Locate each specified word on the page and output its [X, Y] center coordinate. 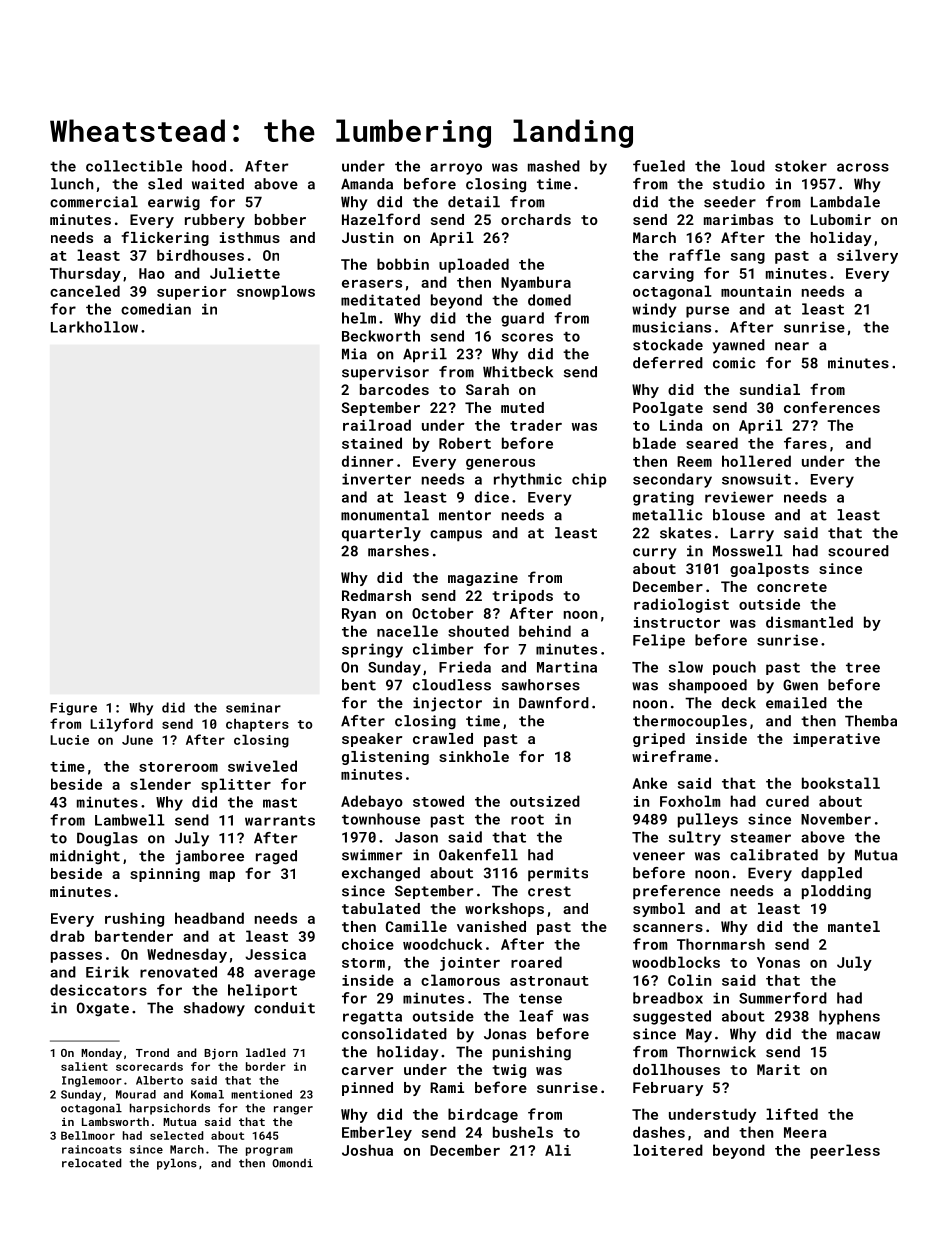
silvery [867, 256]
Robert [465, 443]
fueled [659, 166]
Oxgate [103, 1009]
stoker [801, 166]
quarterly [381, 534]
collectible [134, 166]
